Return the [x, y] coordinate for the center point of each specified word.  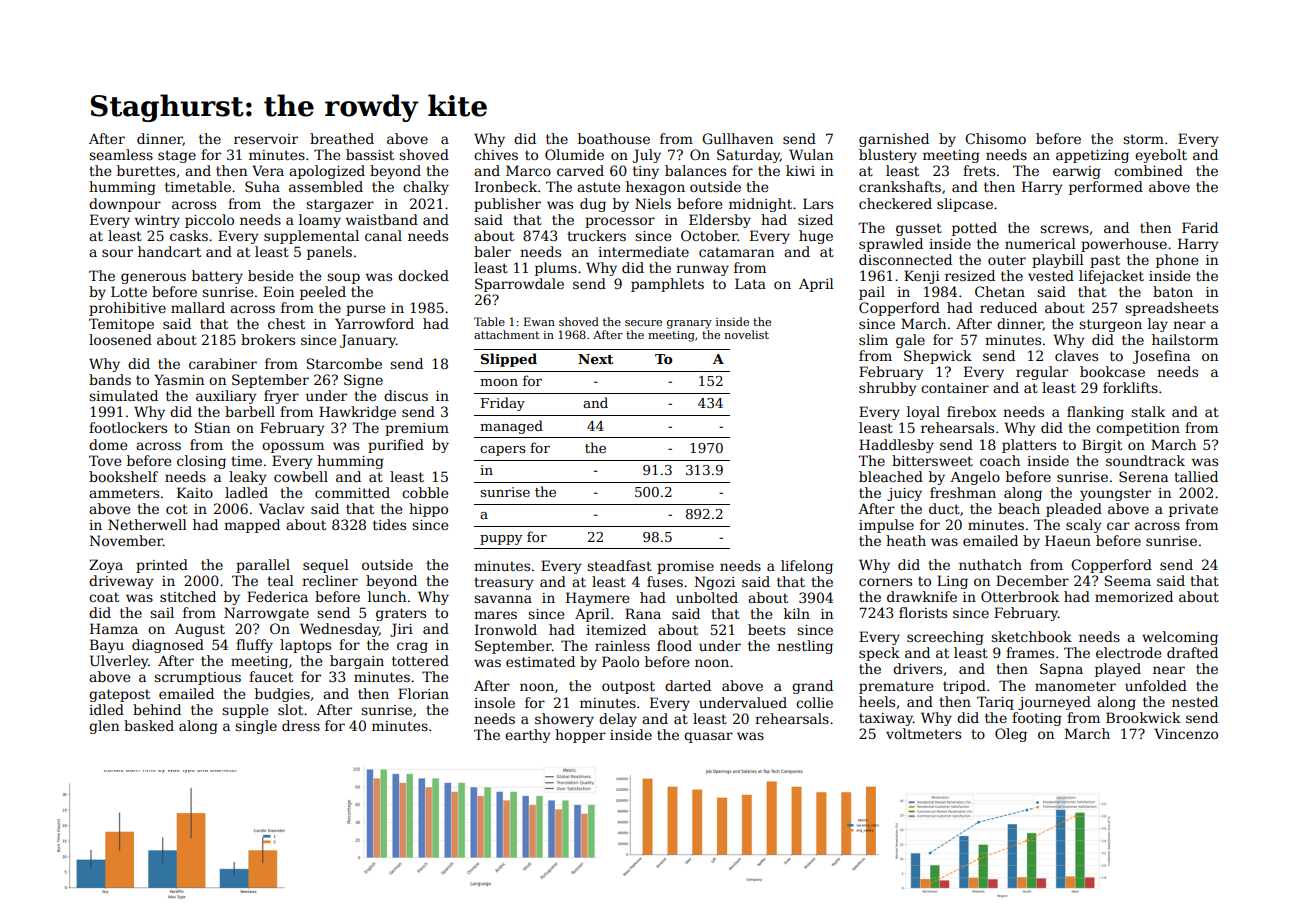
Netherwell [147, 524]
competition [1138, 429]
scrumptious [197, 678]
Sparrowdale [519, 285]
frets [979, 170]
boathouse [614, 138]
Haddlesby [896, 446]
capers [503, 451]
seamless [121, 154]
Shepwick [938, 357]
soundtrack [1145, 460]
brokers [268, 339]
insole [494, 702]
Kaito [195, 492]
